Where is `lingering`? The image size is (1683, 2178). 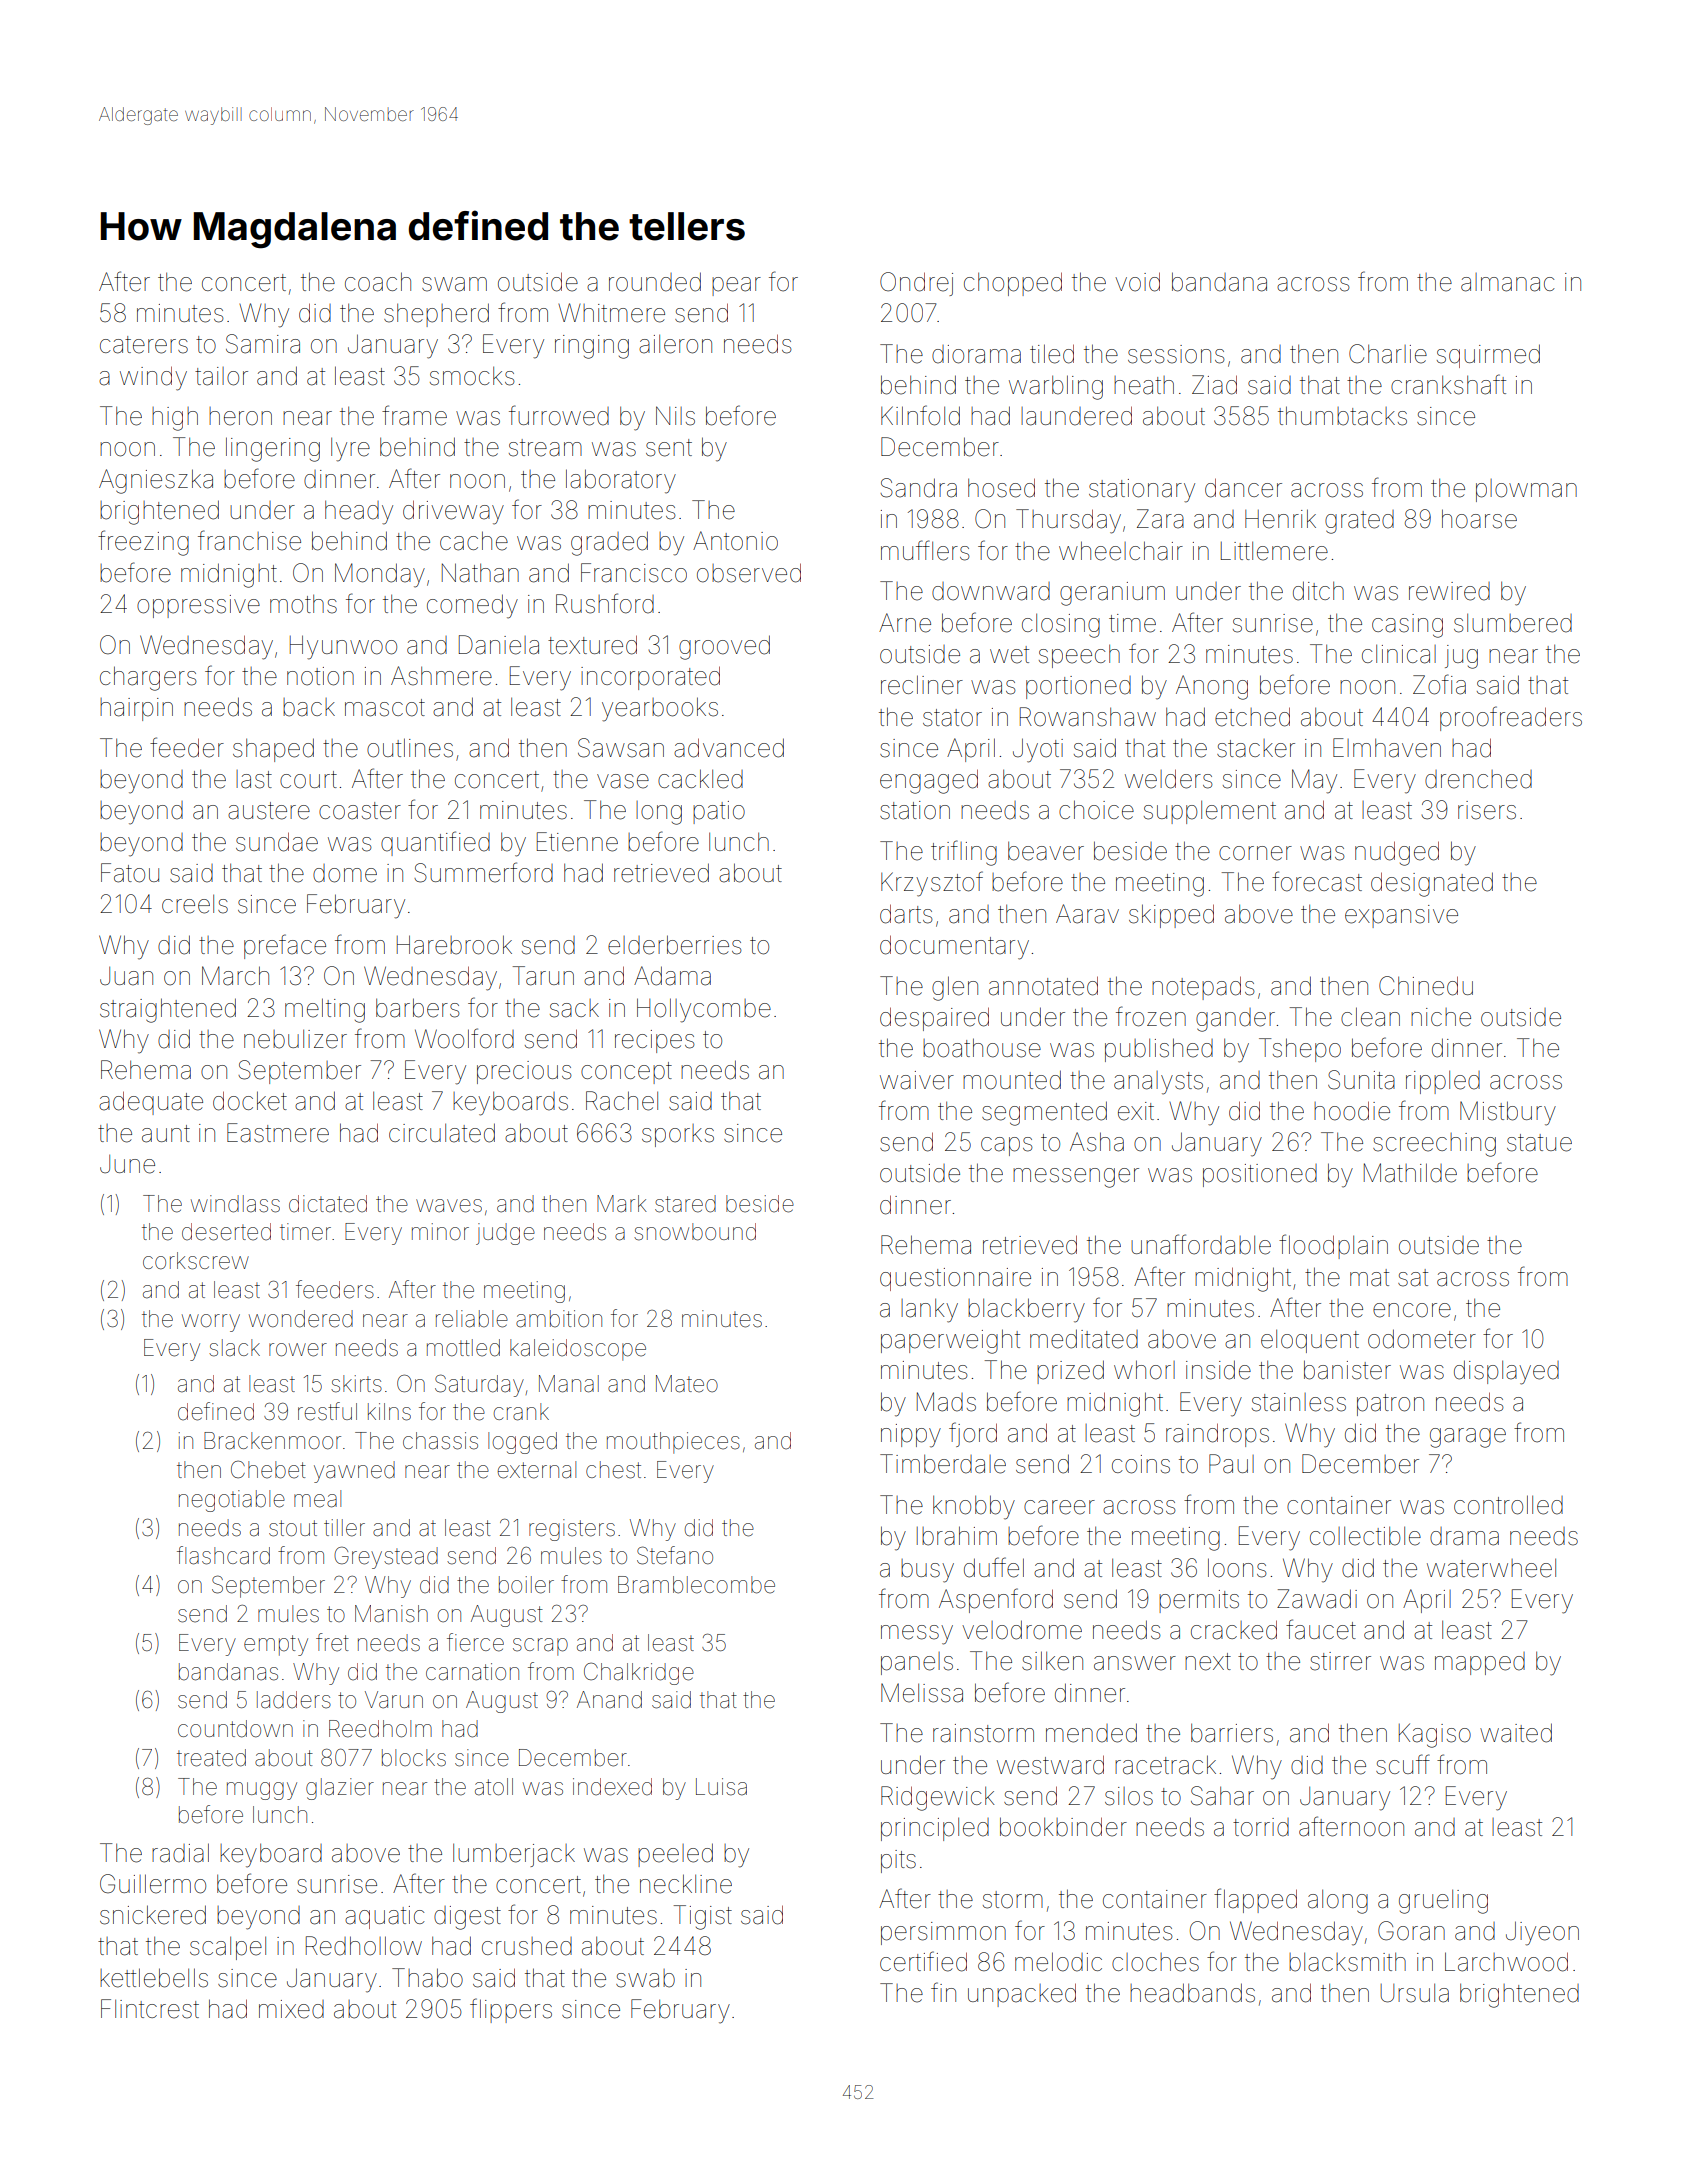 lingering is located at coordinates (273, 449).
